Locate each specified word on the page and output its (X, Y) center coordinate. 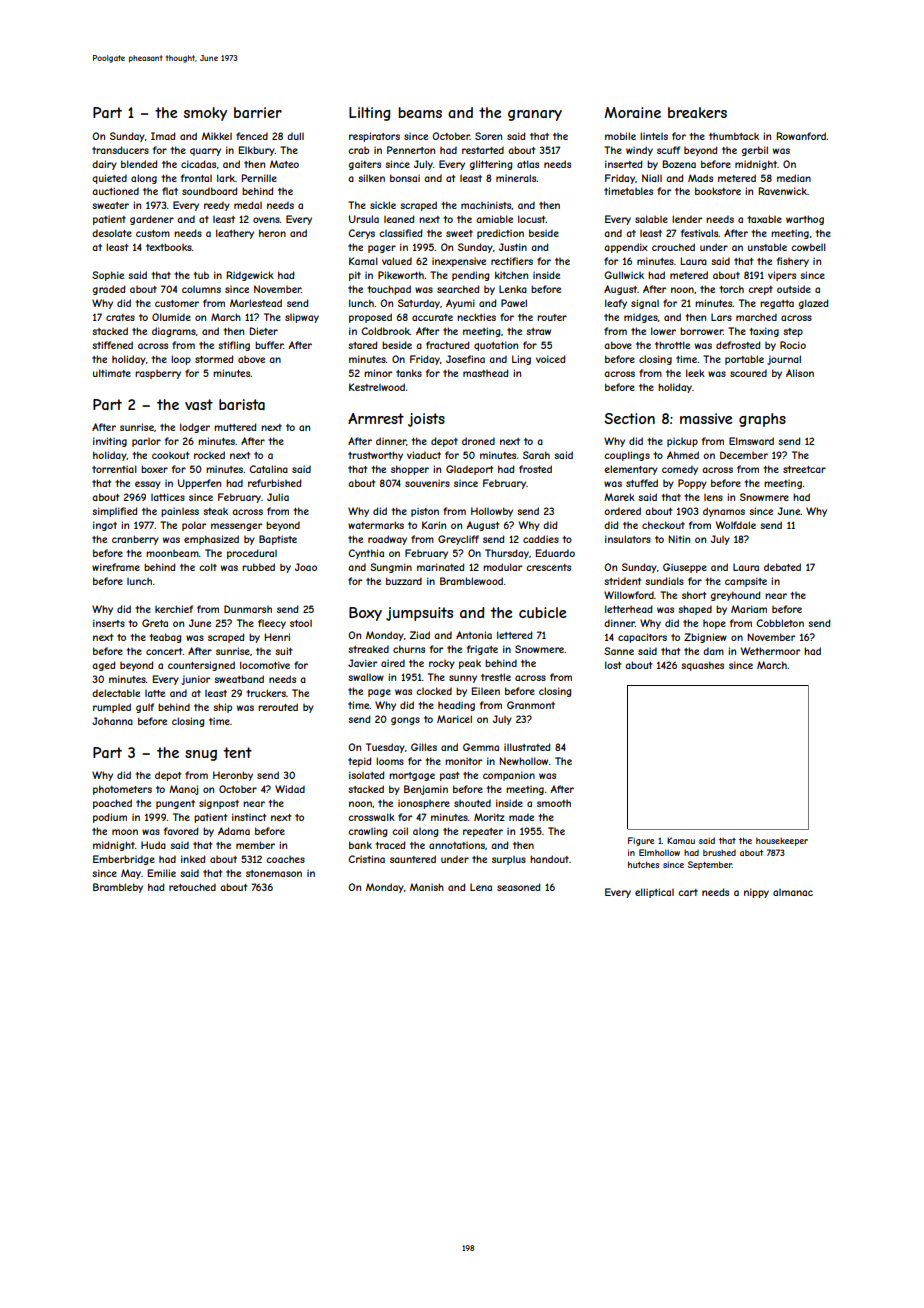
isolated (366, 775)
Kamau (681, 840)
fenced (252, 136)
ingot (105, 526)
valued (397, 261)
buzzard (404, 581)
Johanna (112, 721)
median (794, 178)
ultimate (112, 373)
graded (109, 290)
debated (782, 567)
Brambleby (118, 888)
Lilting (369, 114)
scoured (748, 373)
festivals (700, 233)
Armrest (376, 418)
